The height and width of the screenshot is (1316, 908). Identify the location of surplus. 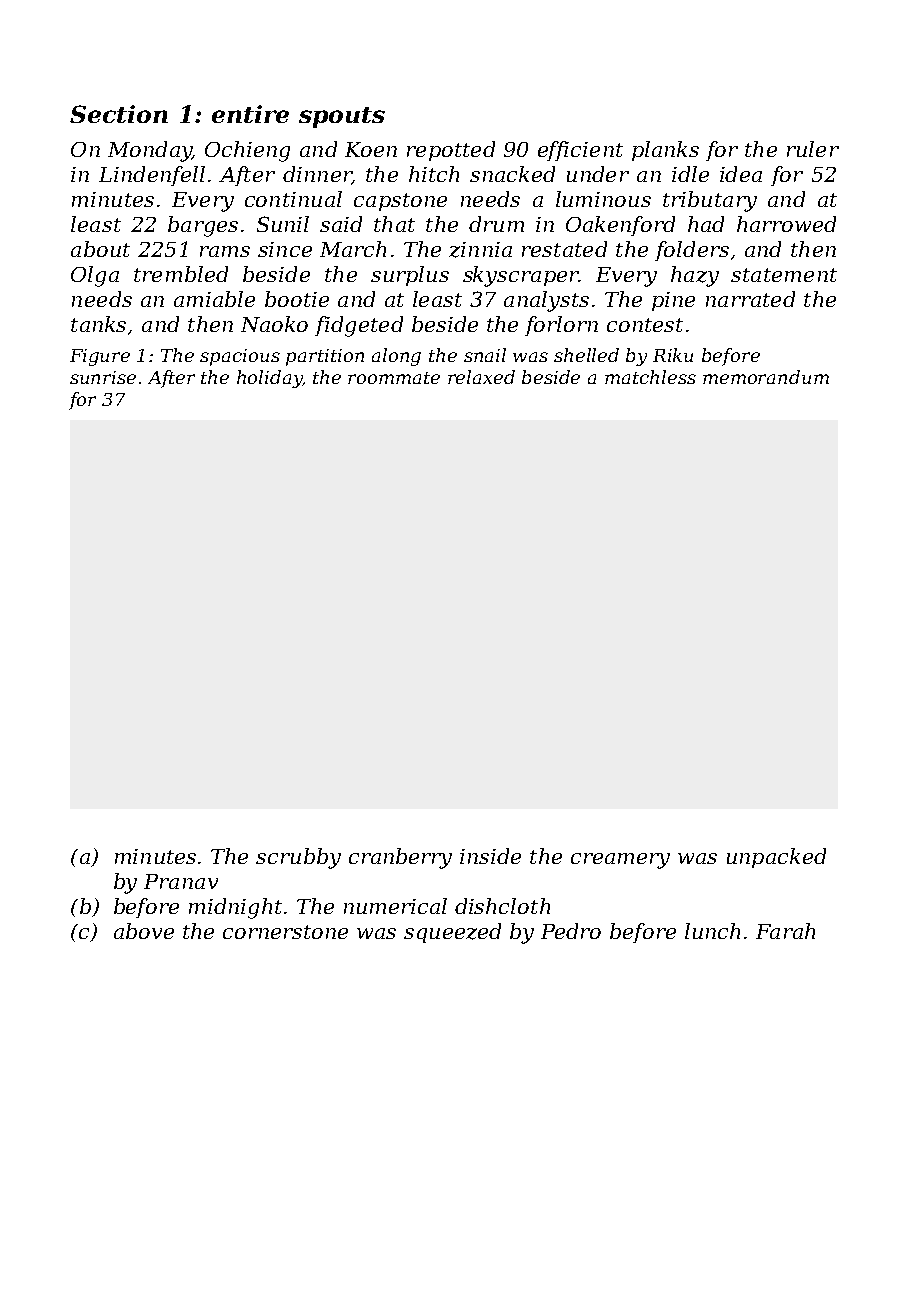
(410, 276).
